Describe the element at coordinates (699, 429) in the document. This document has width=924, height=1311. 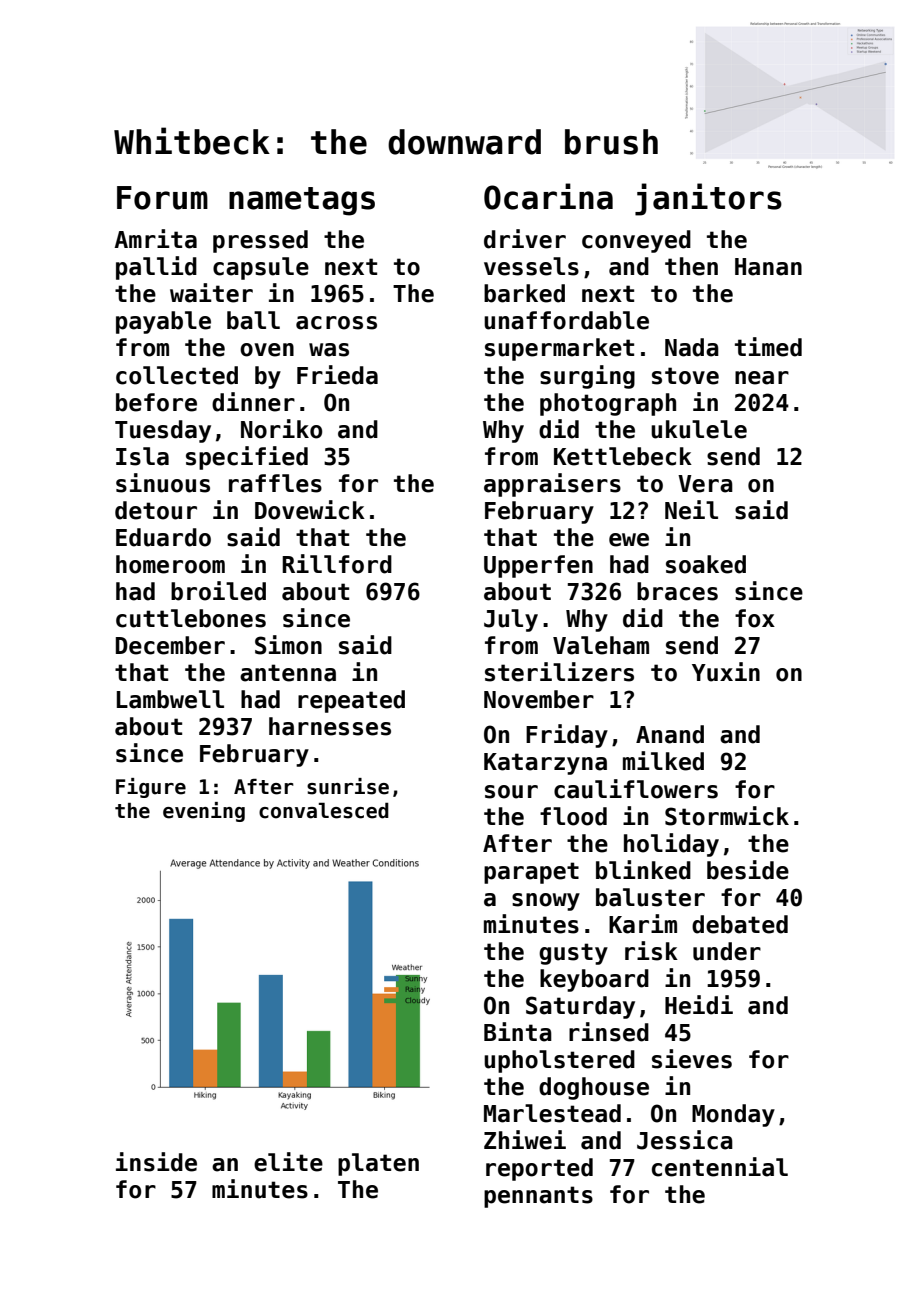
I see `ukulele` at that location.
